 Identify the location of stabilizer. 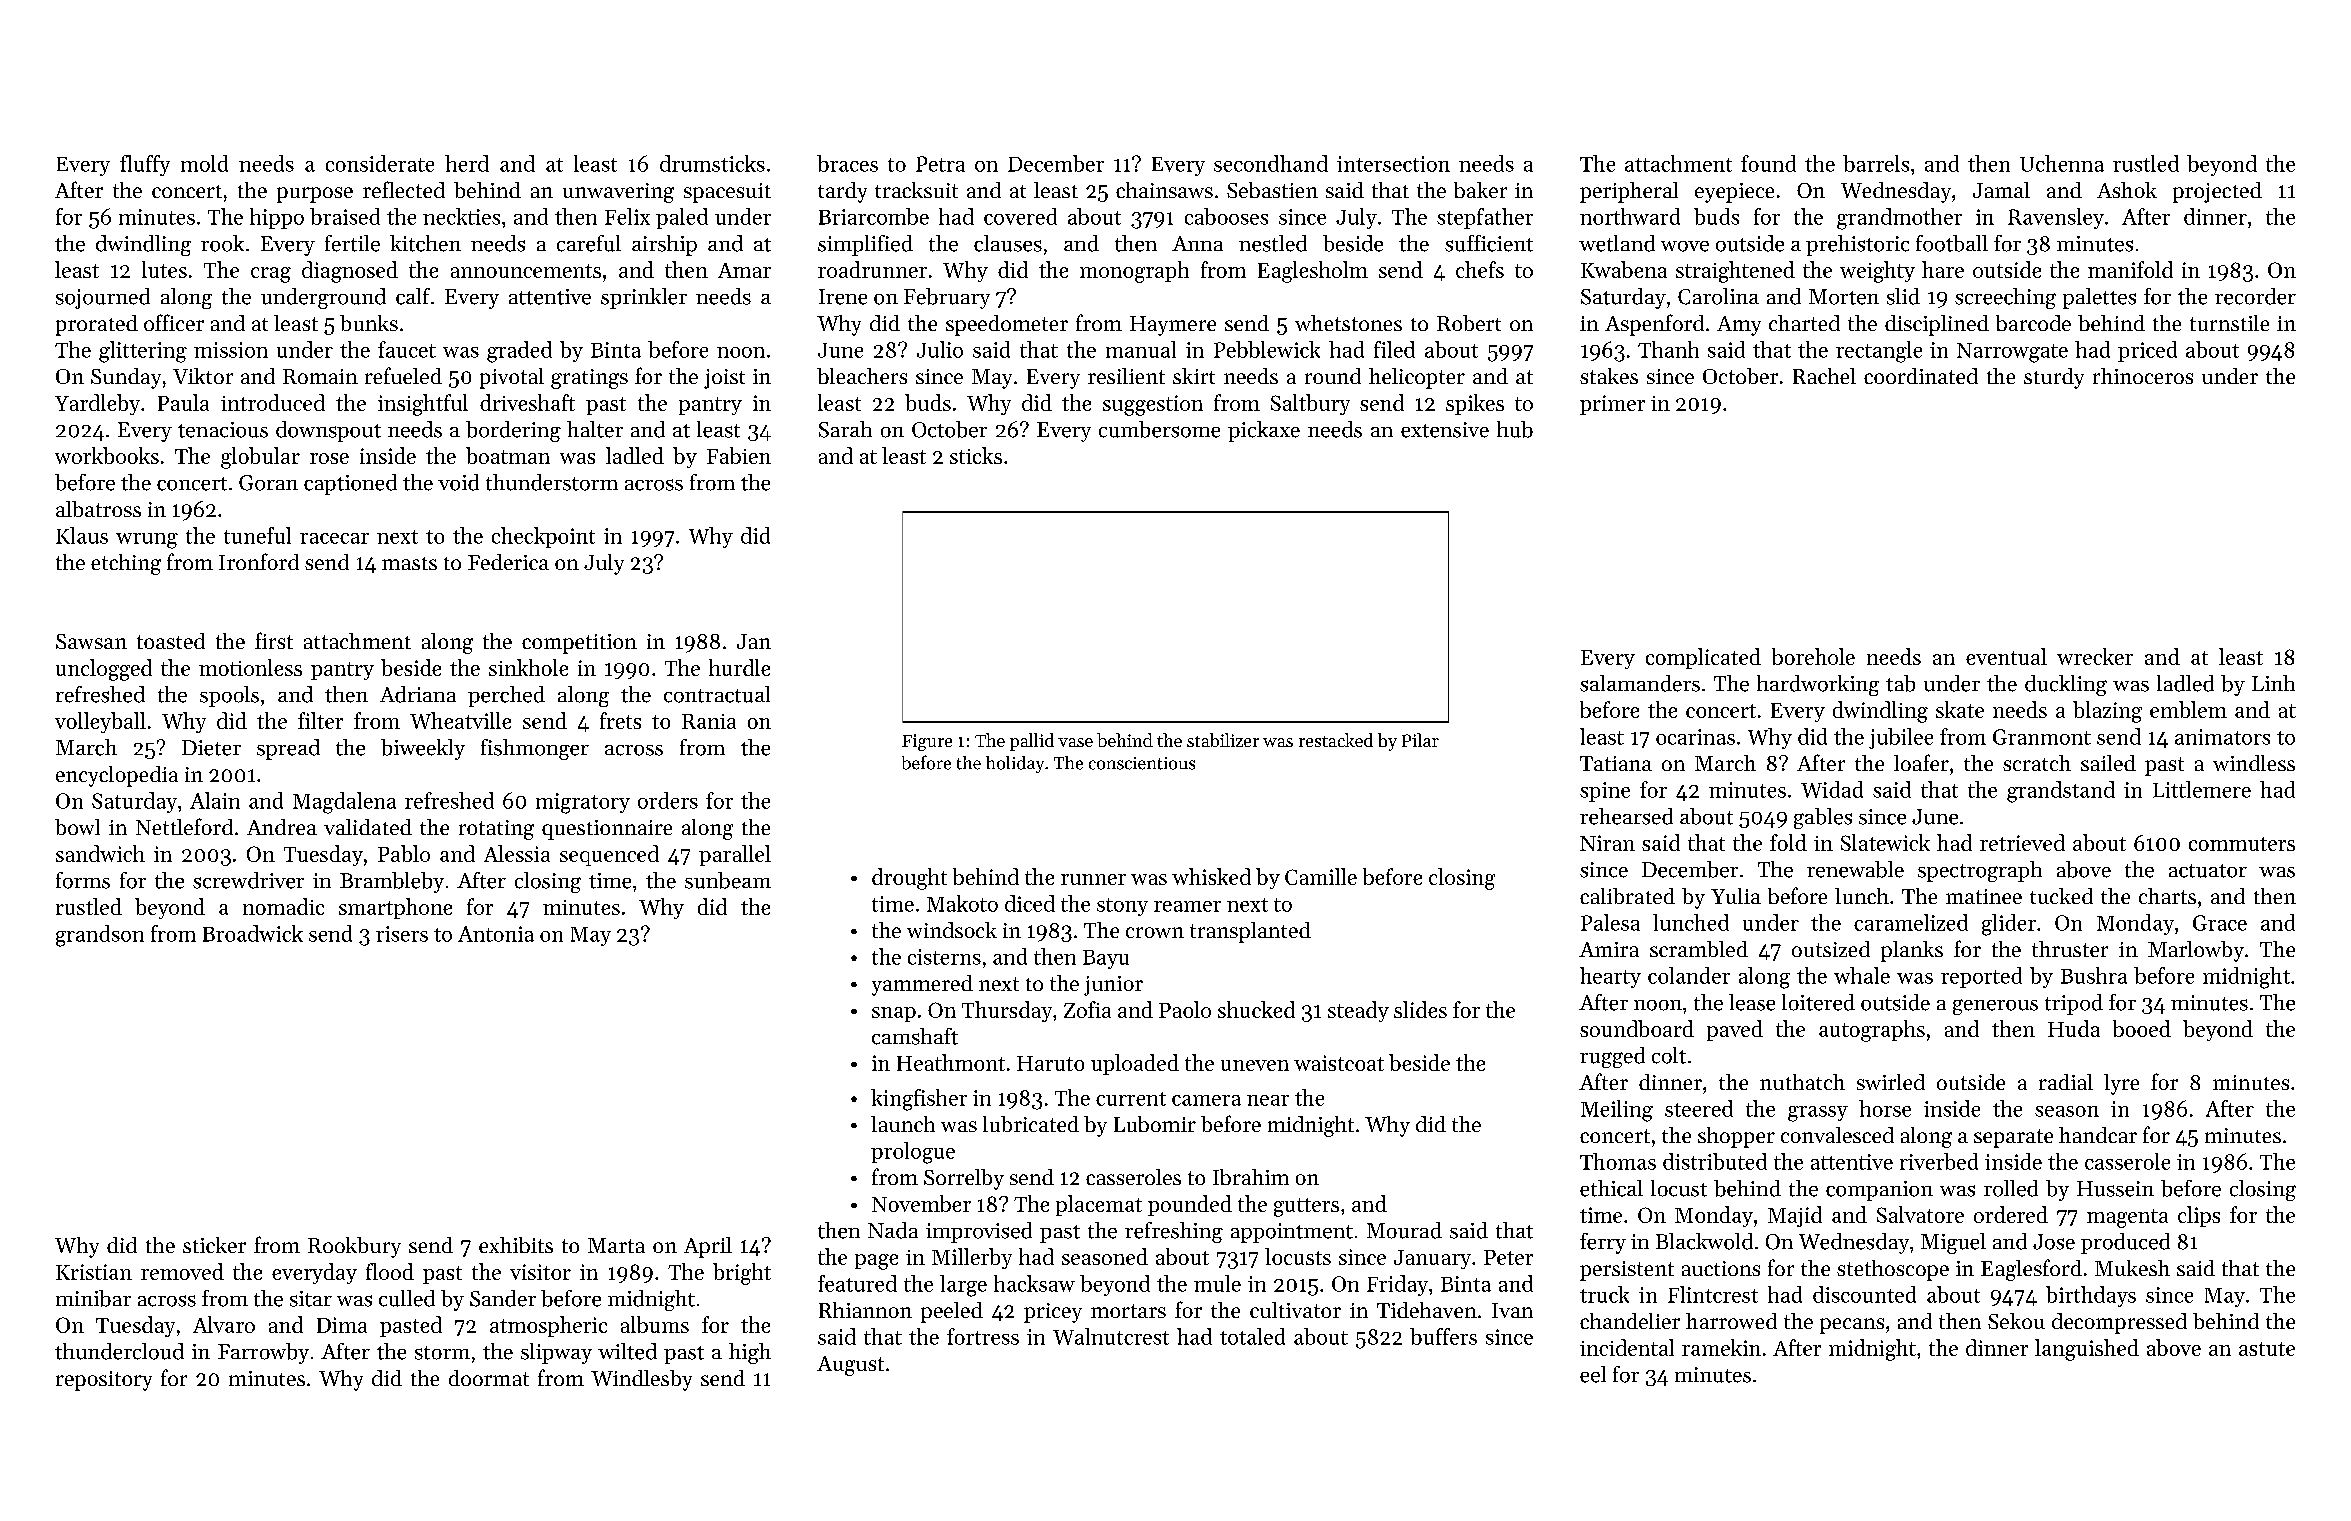
(1223, 740).
